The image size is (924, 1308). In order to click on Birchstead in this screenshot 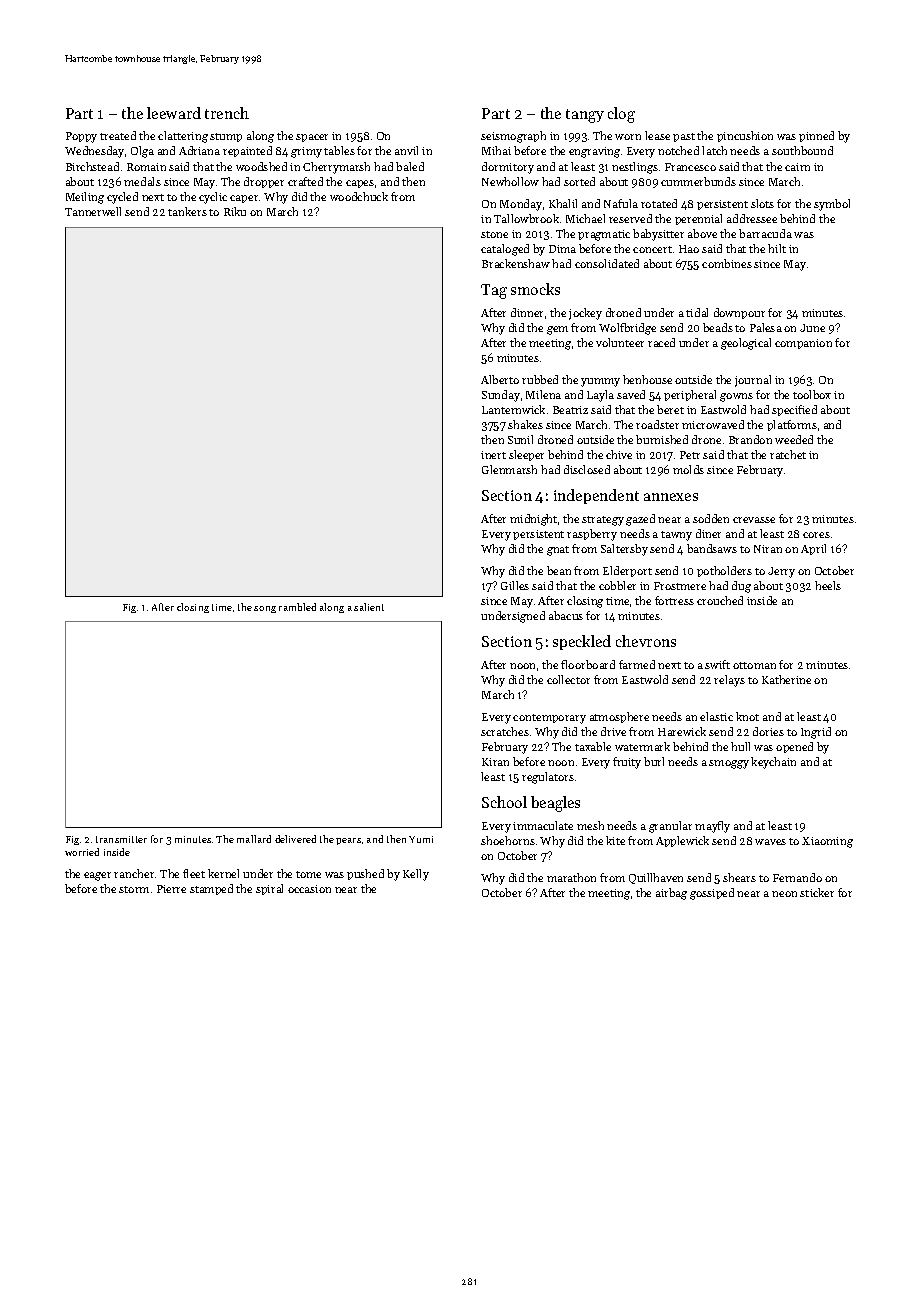, I will do `click(92, 166)`.
